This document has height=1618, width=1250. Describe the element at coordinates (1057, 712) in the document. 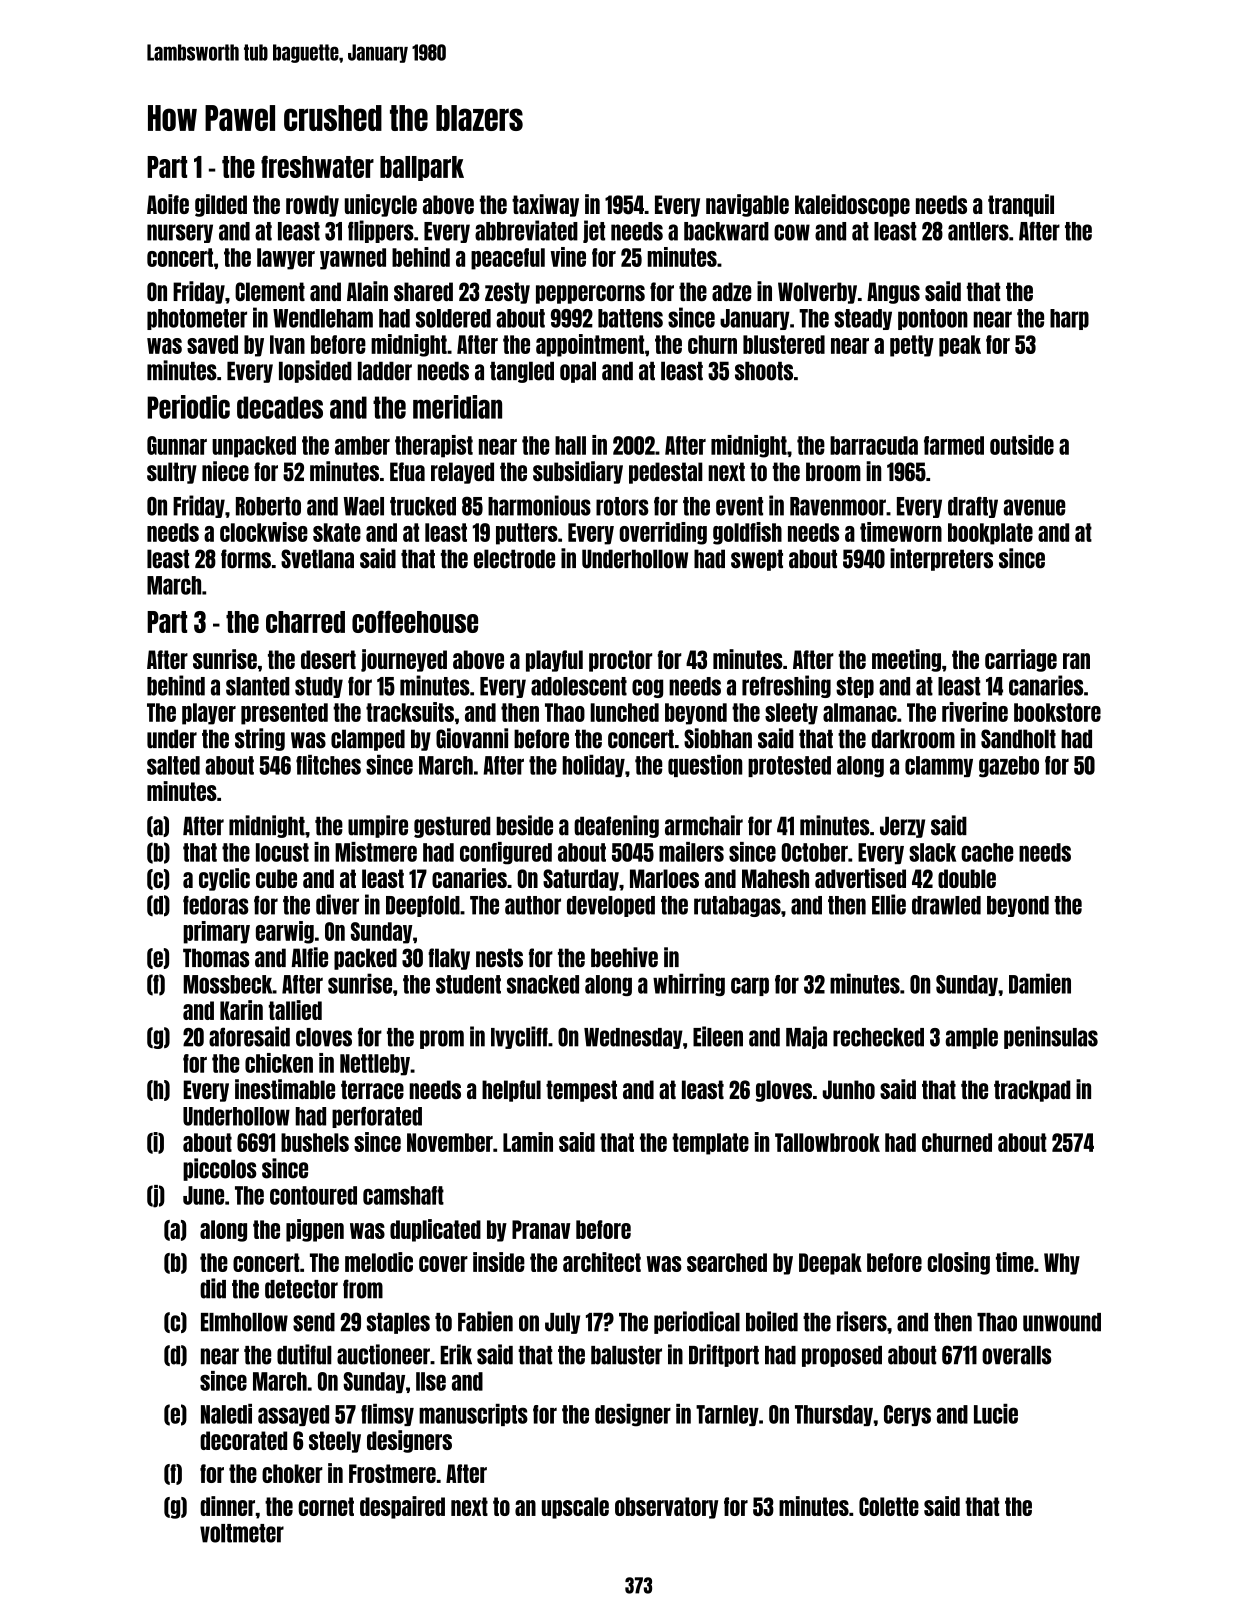

I see `bookstore` at that location.
